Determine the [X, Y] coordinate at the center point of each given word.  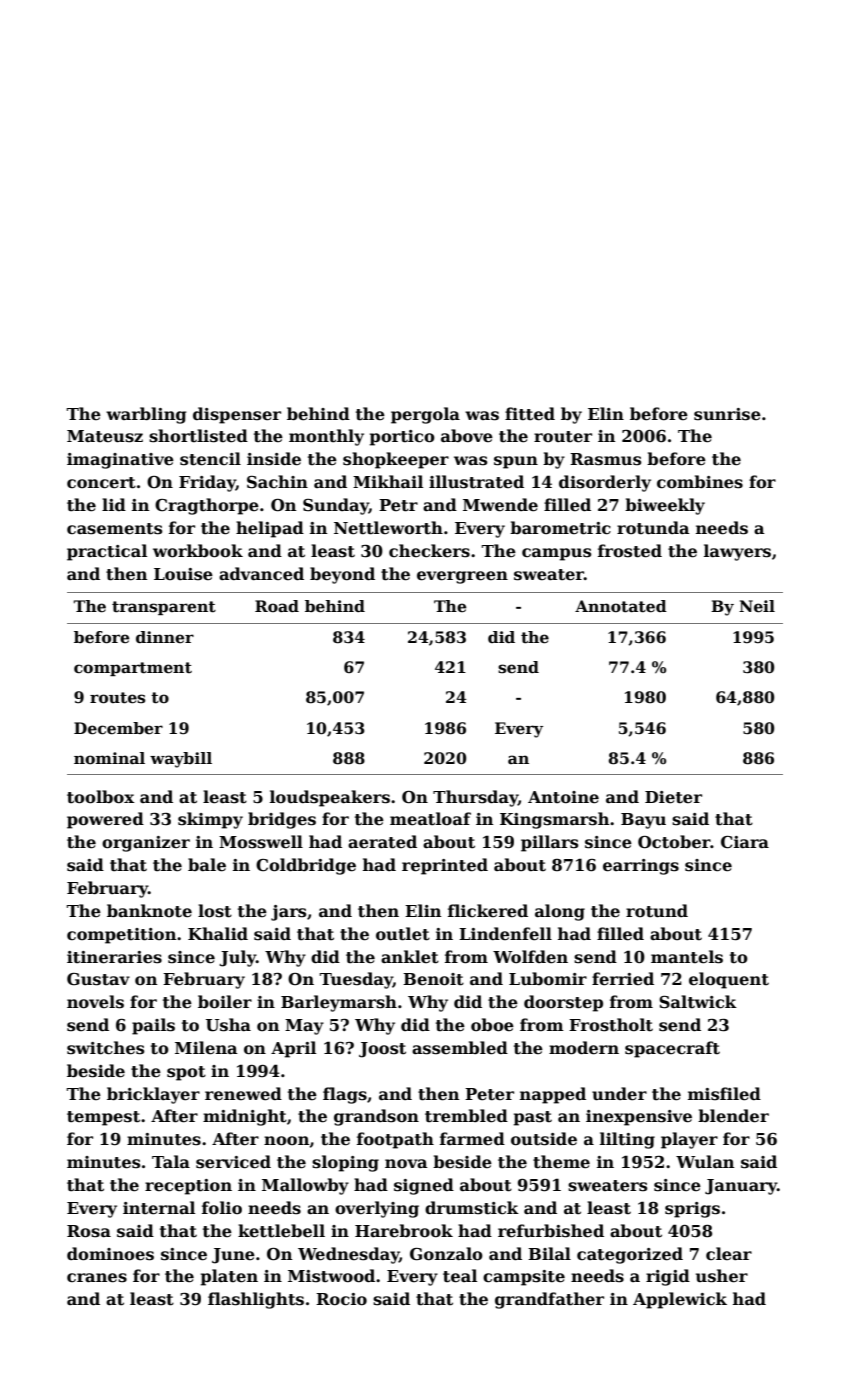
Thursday [475, 798]
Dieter [673, 797]
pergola [425, 415]
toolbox [101, 797]
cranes [97, 1278]
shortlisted [198, 436]
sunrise [727, 414]
